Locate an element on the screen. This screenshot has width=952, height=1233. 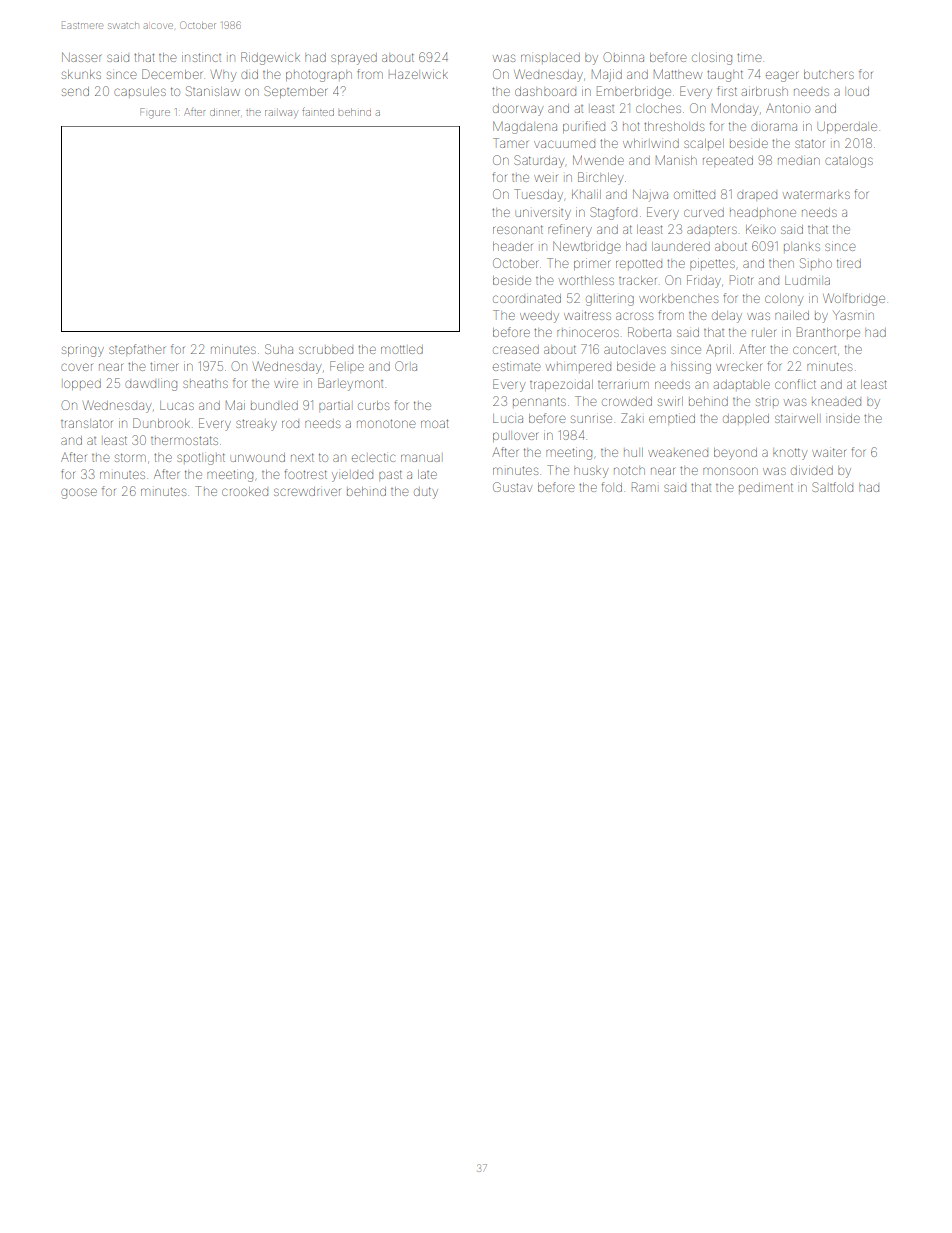
instinct is located at coordinates (201, 58).
